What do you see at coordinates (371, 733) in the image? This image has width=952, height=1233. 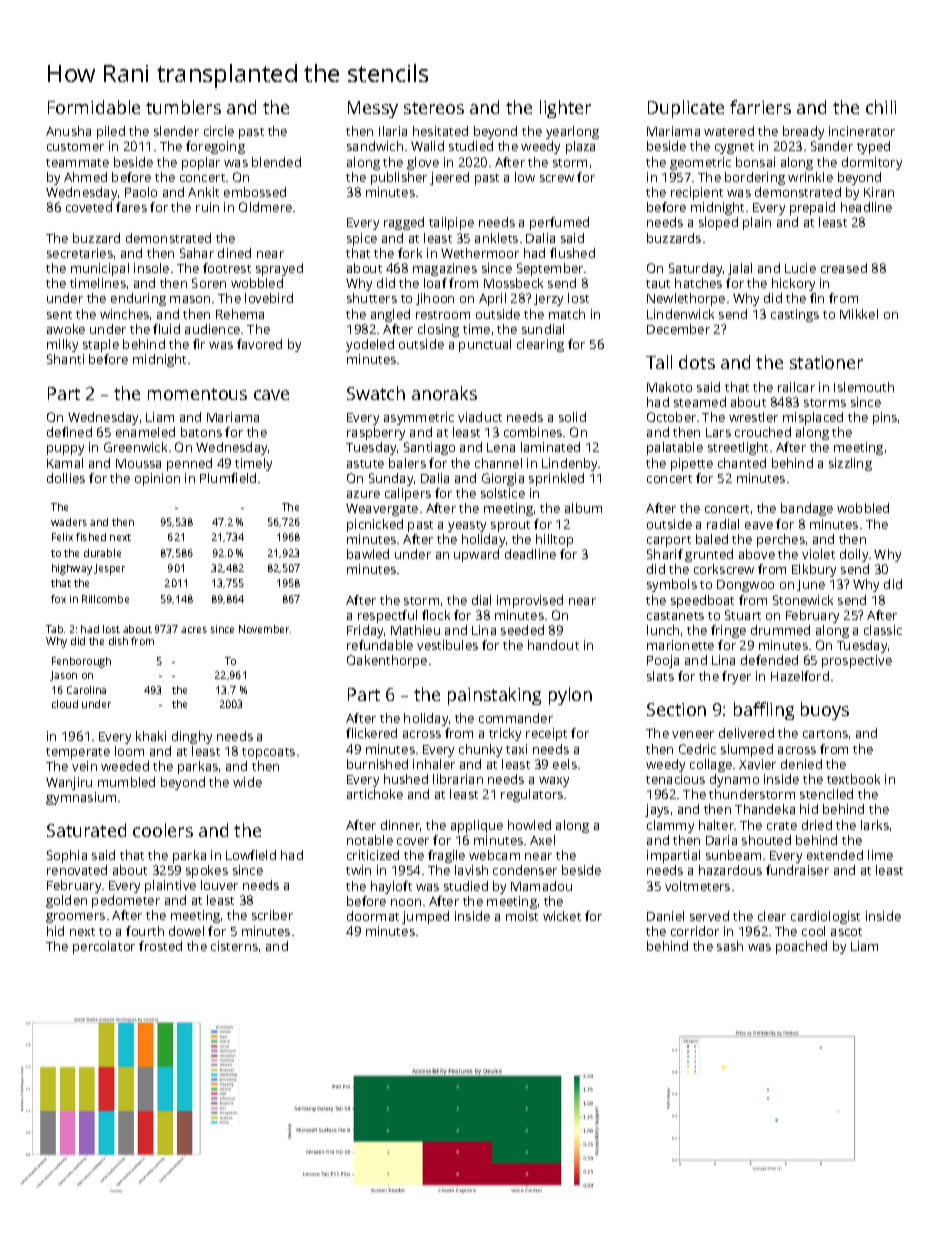 I see `flickered` at bounding box center [371, 733].
